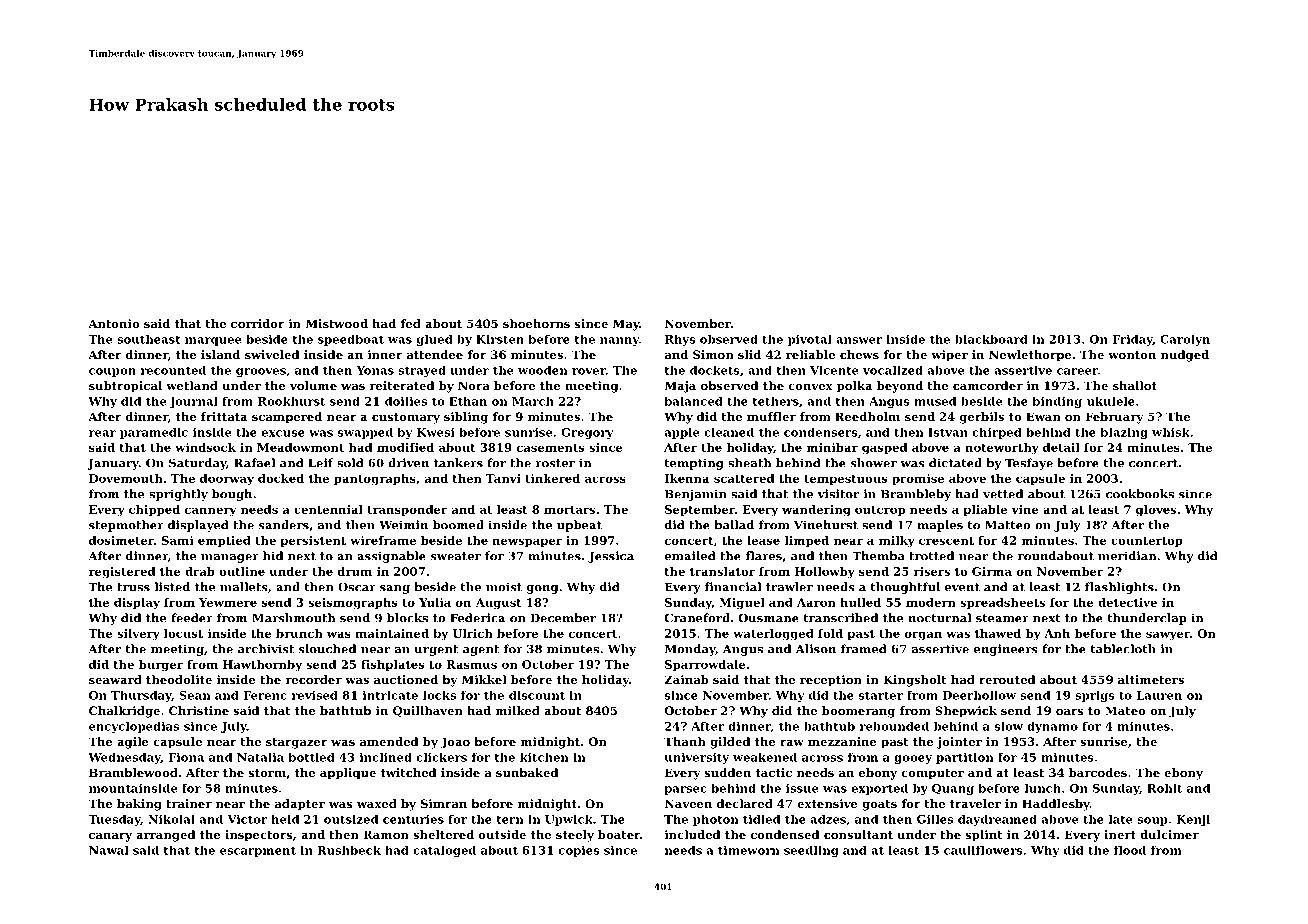 The width and height of the screenshot is (1308, 924). Describe the element at coordinates (1127, 556) in the screenshot. I see `meridian` at that location.
